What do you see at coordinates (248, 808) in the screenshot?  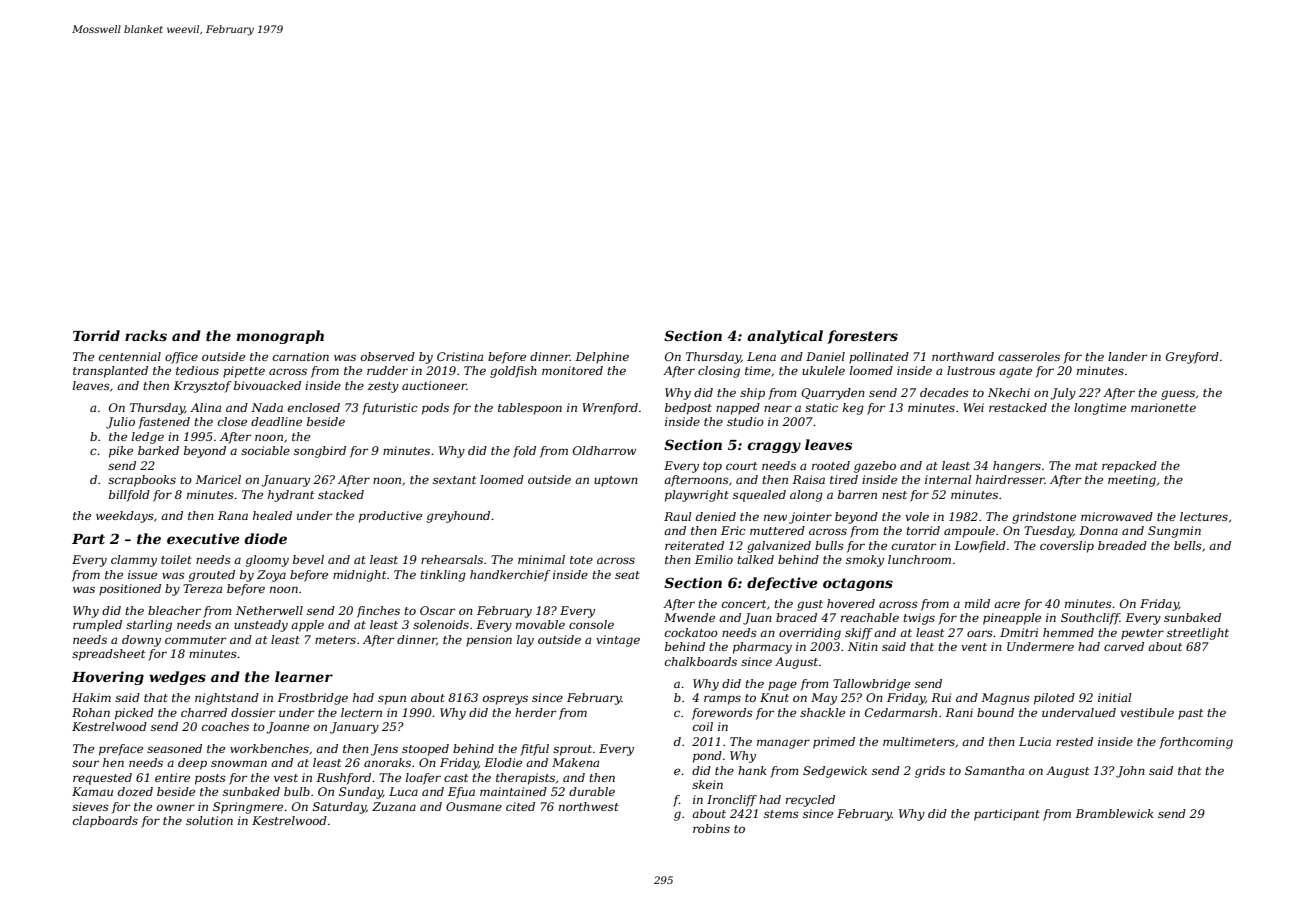 I see `Springmere` at bounding box center [248, 808].
